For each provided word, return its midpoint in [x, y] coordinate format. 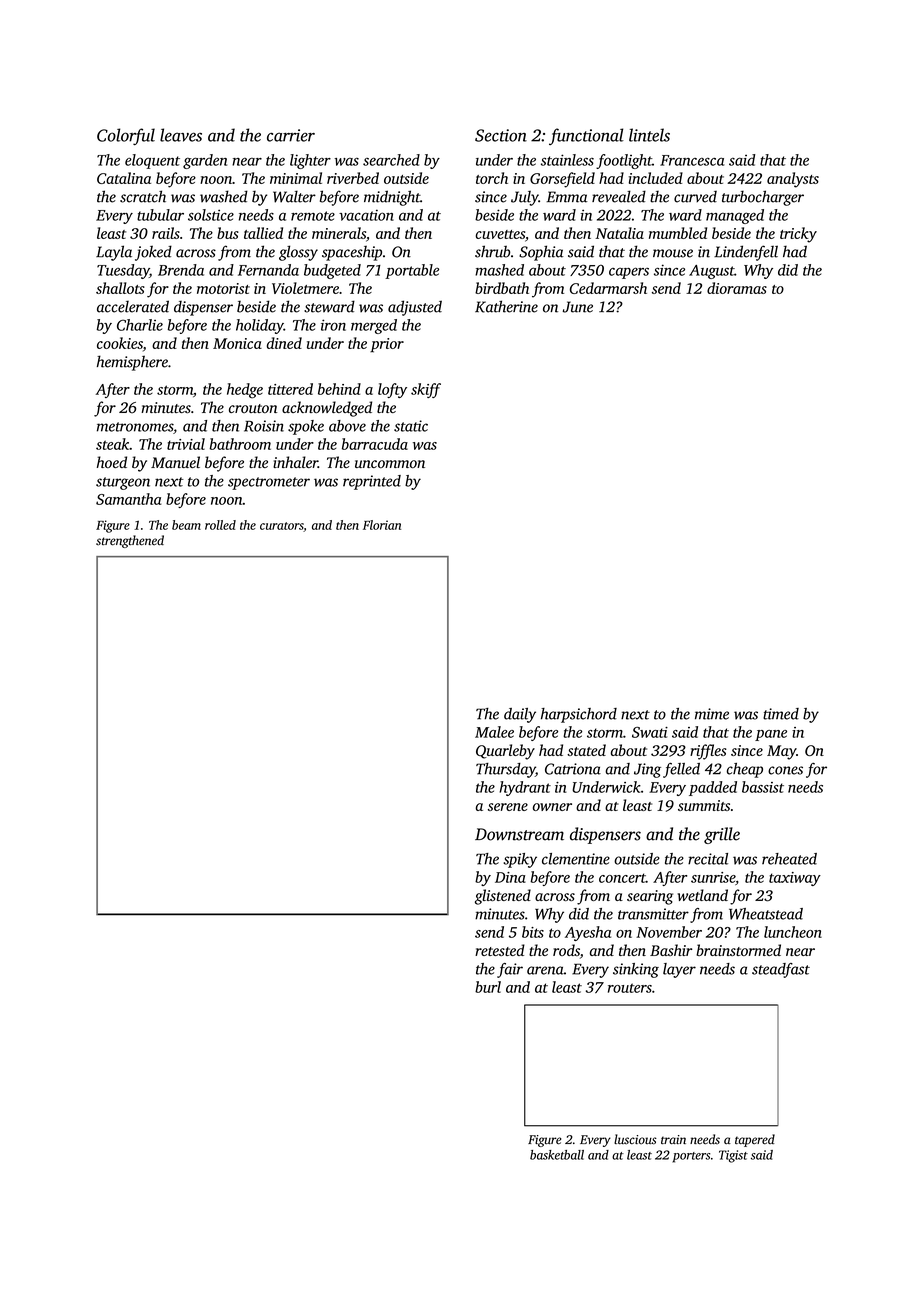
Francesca [692, 160]
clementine [576, 859]
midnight [392, 198]
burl [488, 987]
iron [333, 325]
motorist [223, 288]
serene [508, 807]
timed [781, 714]
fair [510, 970]
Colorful [126, 136]
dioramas [737, 288]
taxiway [795, 879]
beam [186, 525]
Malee [494, 732]
